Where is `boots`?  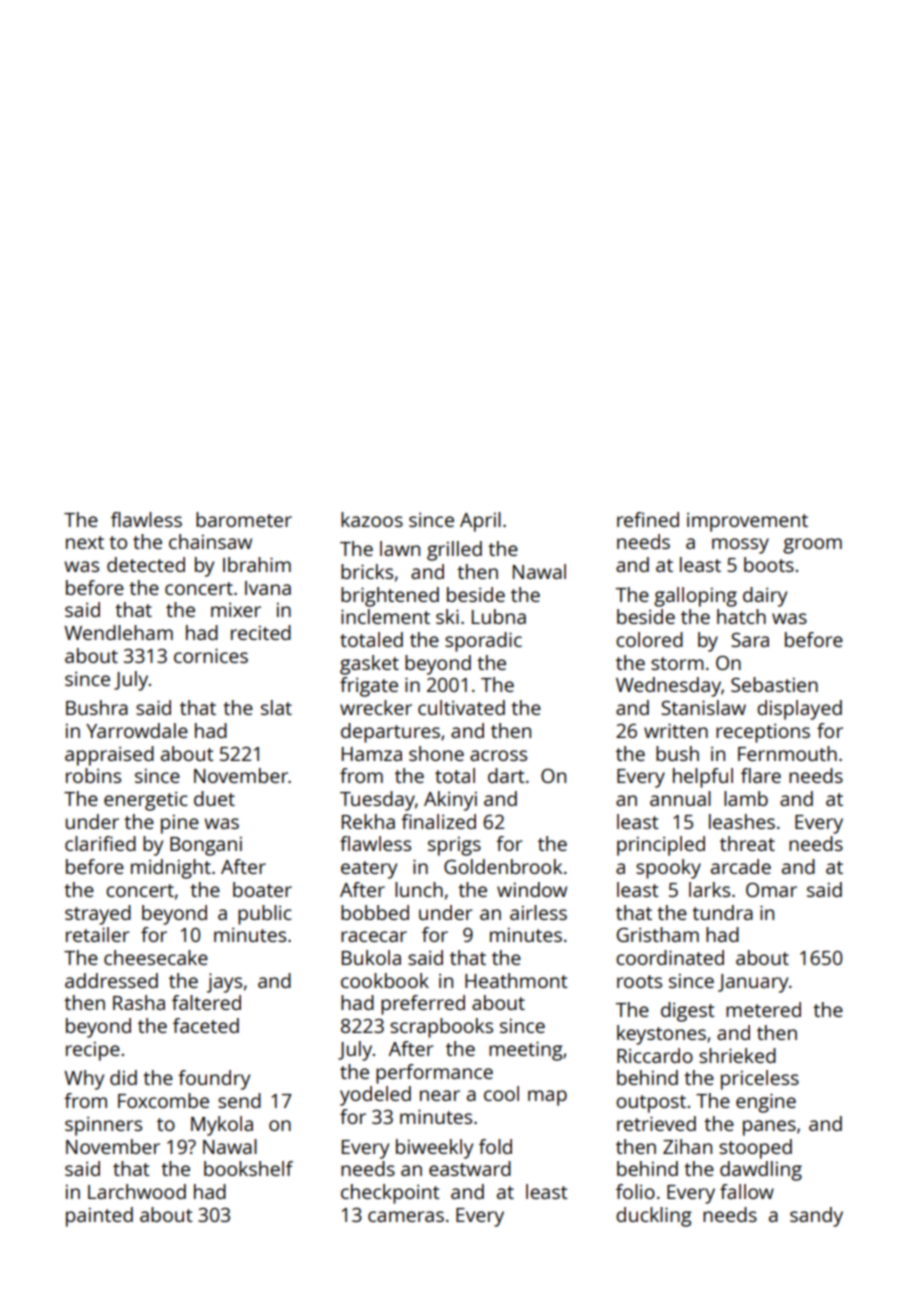
boots is located at coordinates (769, 564).
